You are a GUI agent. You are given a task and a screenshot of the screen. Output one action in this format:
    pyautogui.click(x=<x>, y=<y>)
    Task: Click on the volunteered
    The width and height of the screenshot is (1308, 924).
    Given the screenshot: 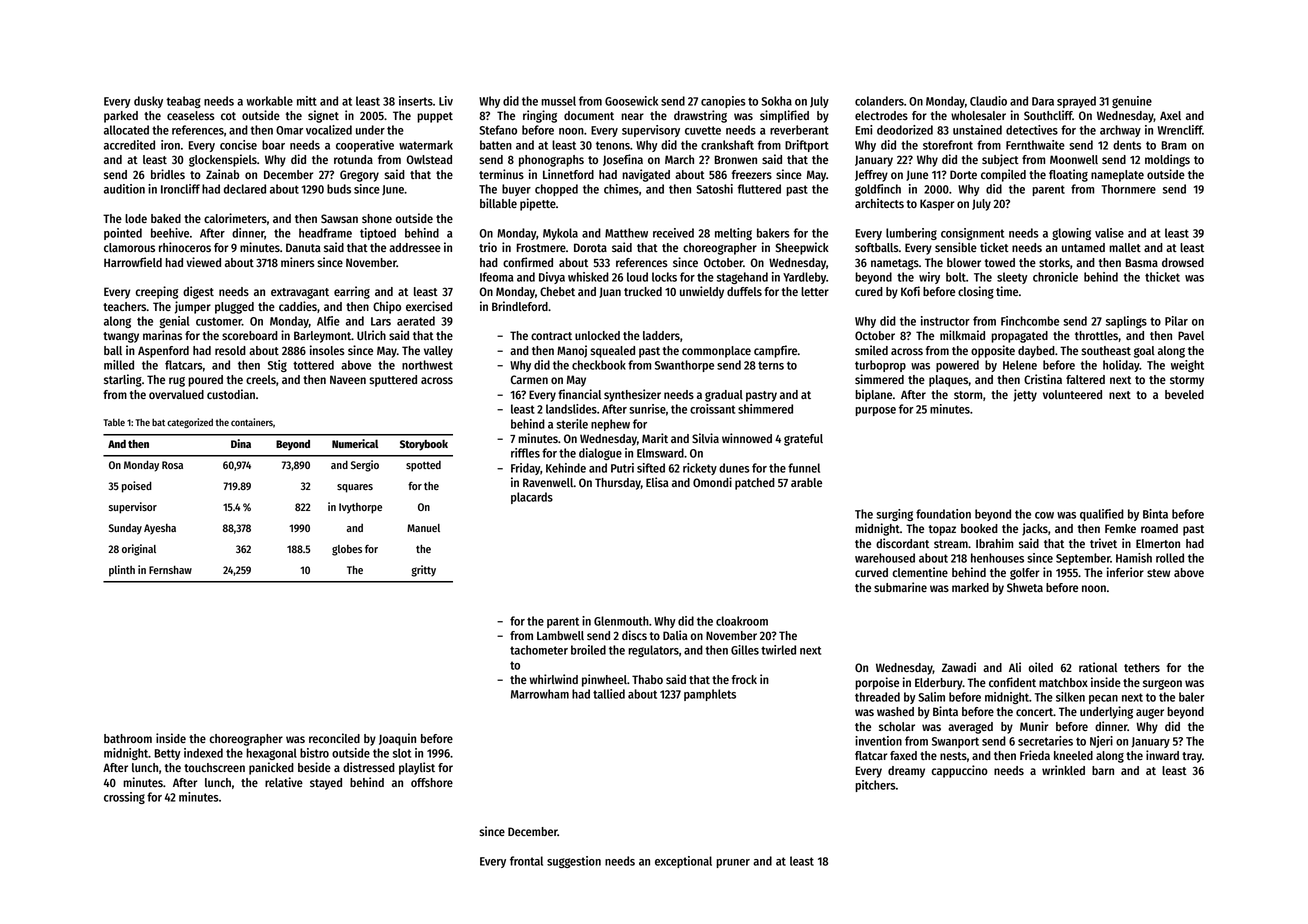 What is the action you would take?
    pyautogui.click(x=1072, y=394)
